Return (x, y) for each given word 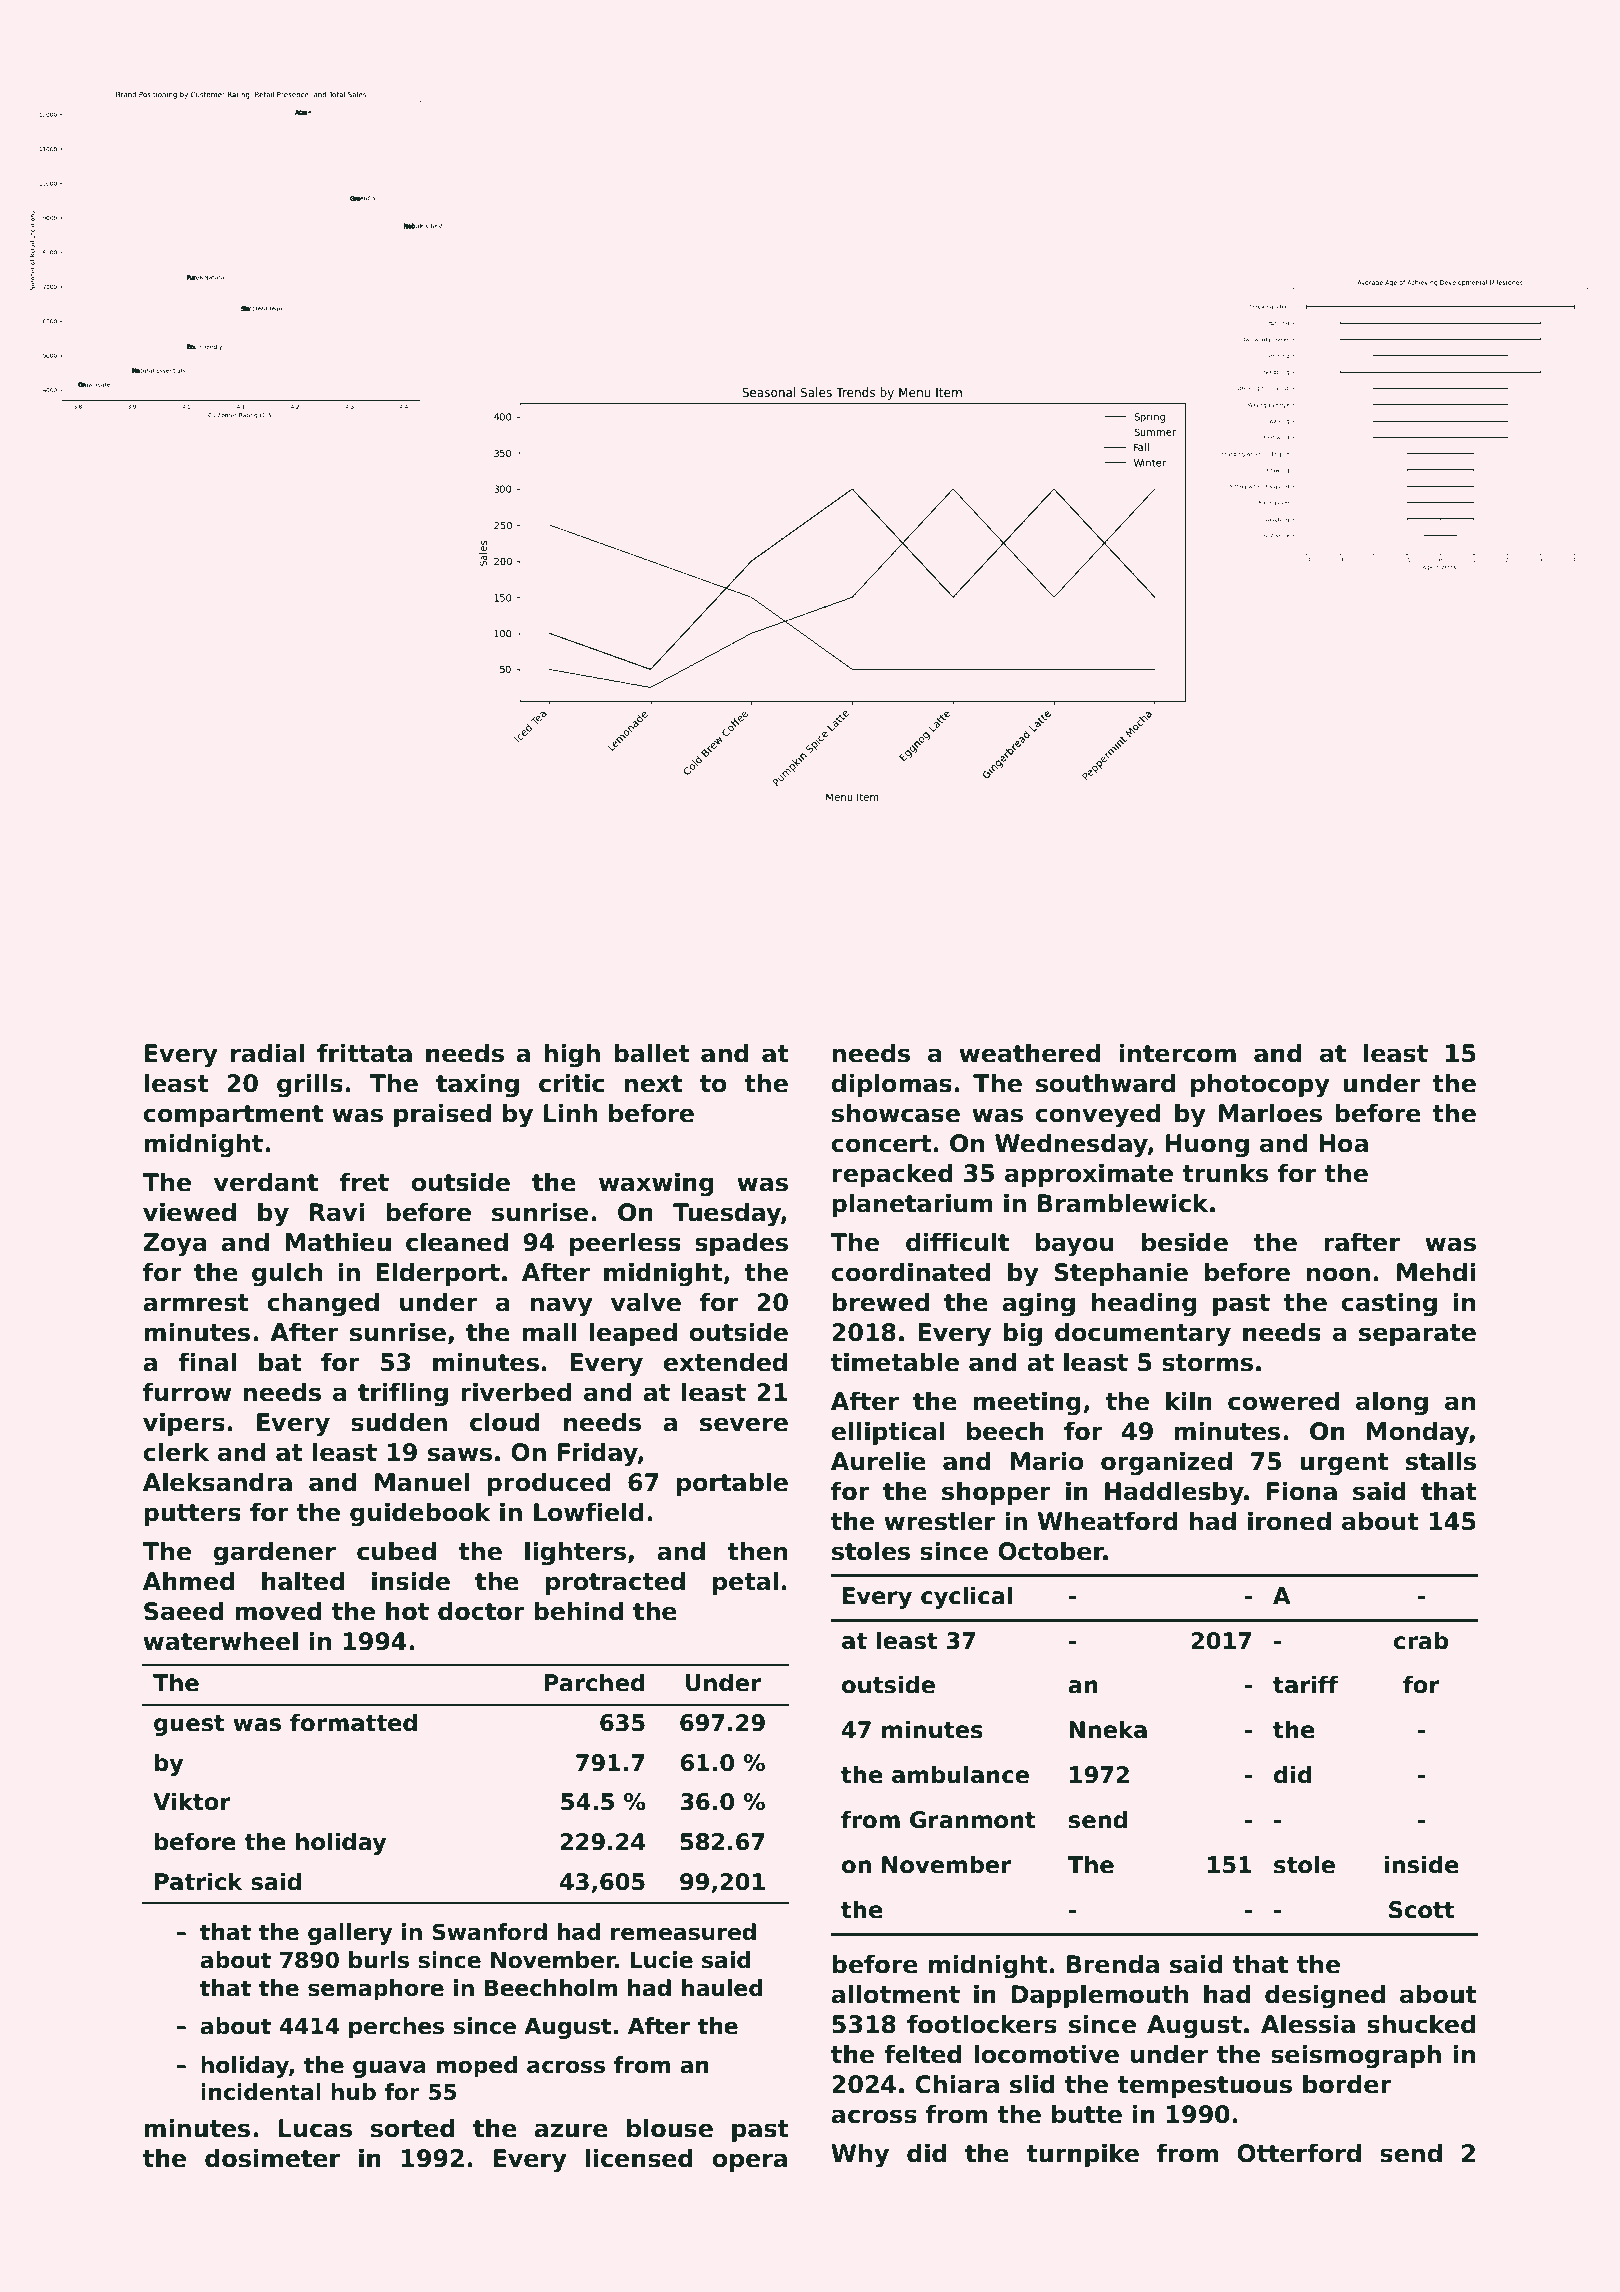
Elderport (438, 1274)
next (653, 1084)
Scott (1421, 1910)
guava (389, 2069)
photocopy (1260, 1085)
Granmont (973, 1820)
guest (189, 1725)
